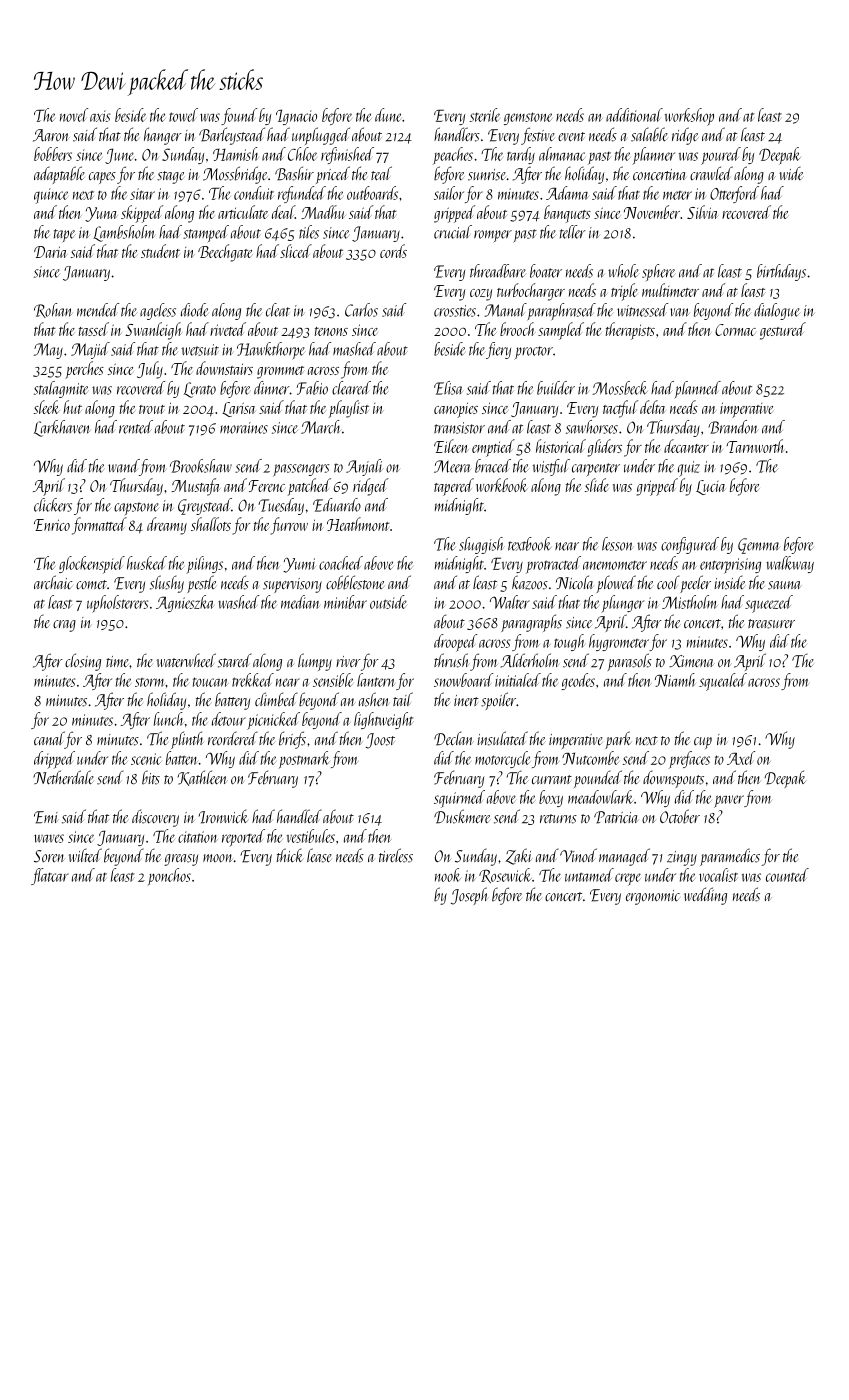 The image size is (849, 1400). I want to click on lantern, so click(376, 680).
